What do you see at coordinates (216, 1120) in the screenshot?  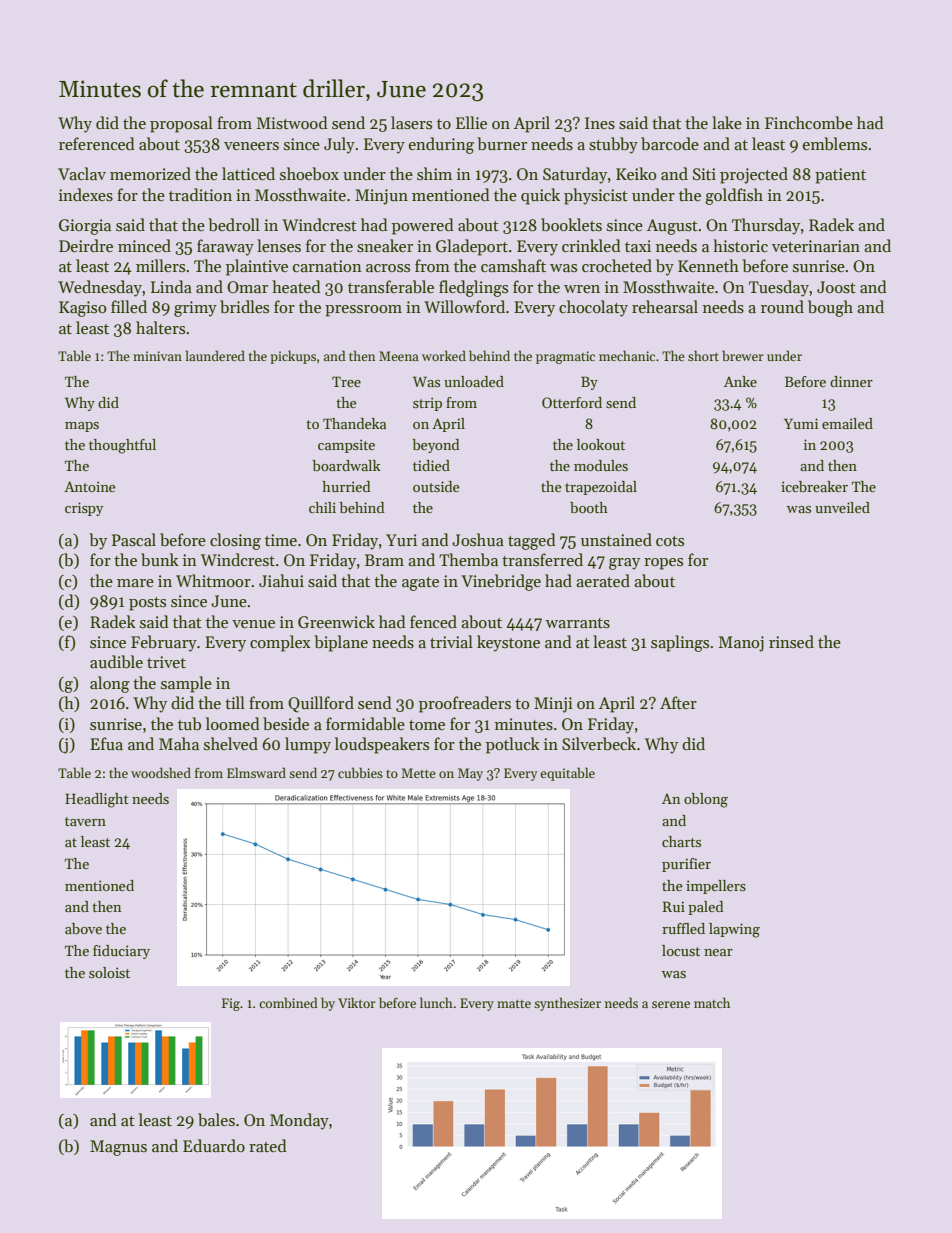 I see `bales` at bounding box center [216, 1120].
